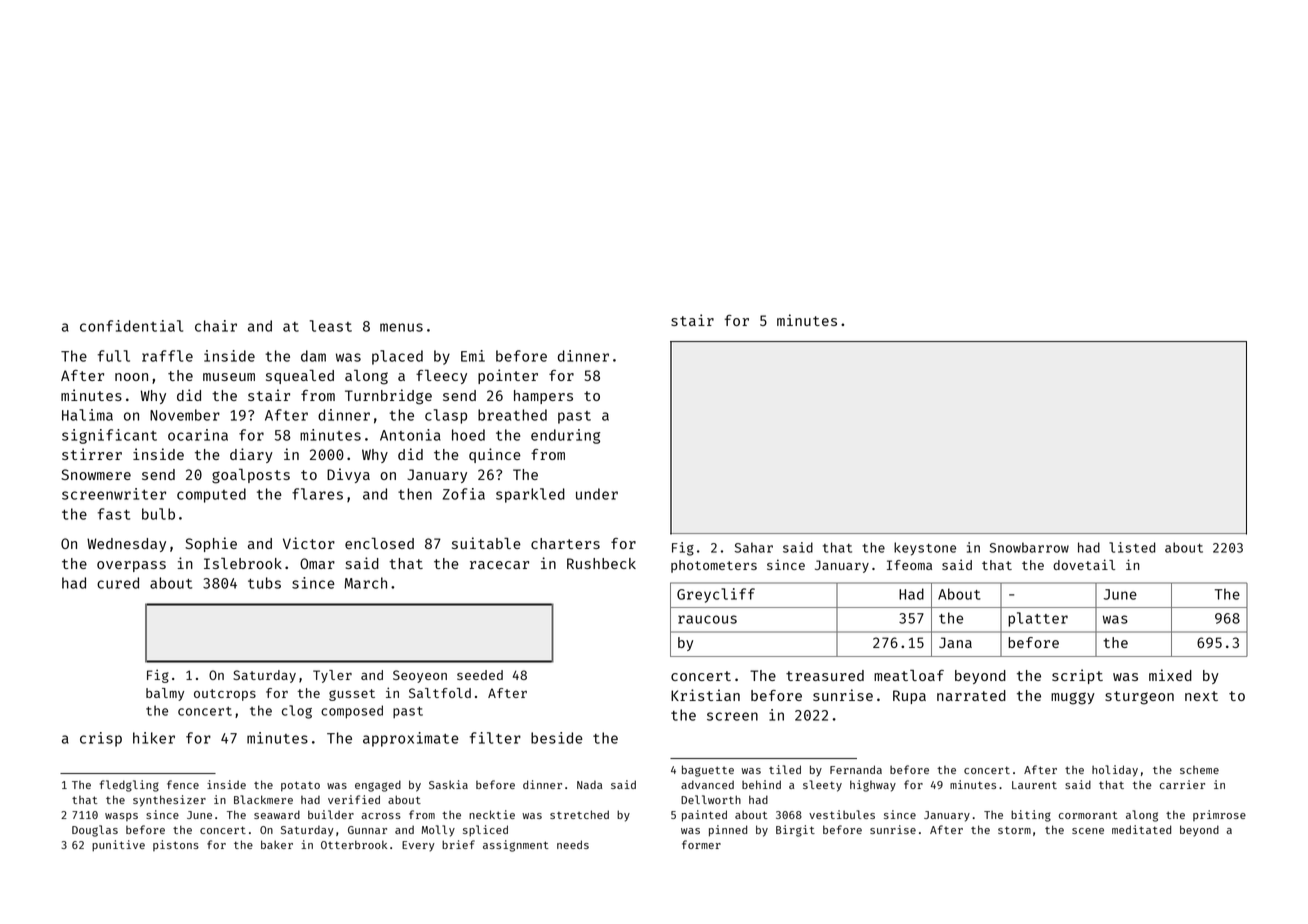  Describe the element at coordinates (211, 495) in the screenshot. I see `computed` at that location.
